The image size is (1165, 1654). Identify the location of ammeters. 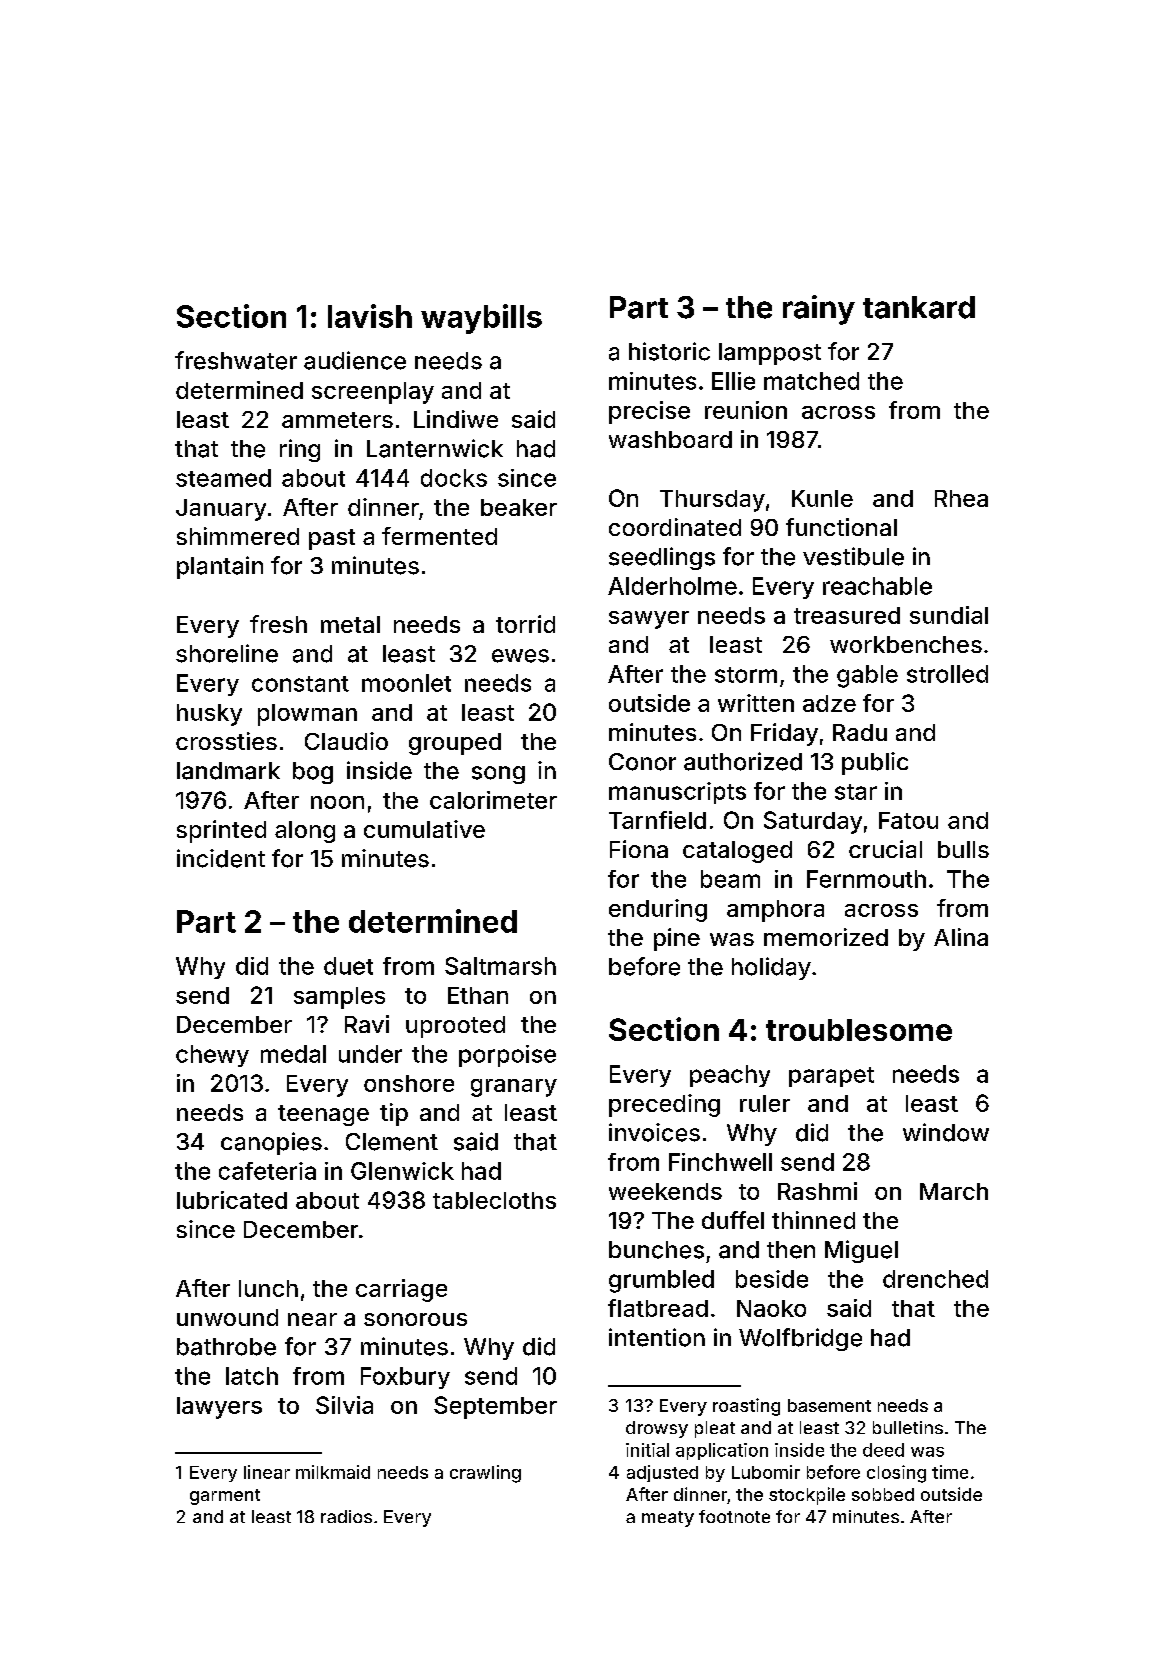
(337, 420).
